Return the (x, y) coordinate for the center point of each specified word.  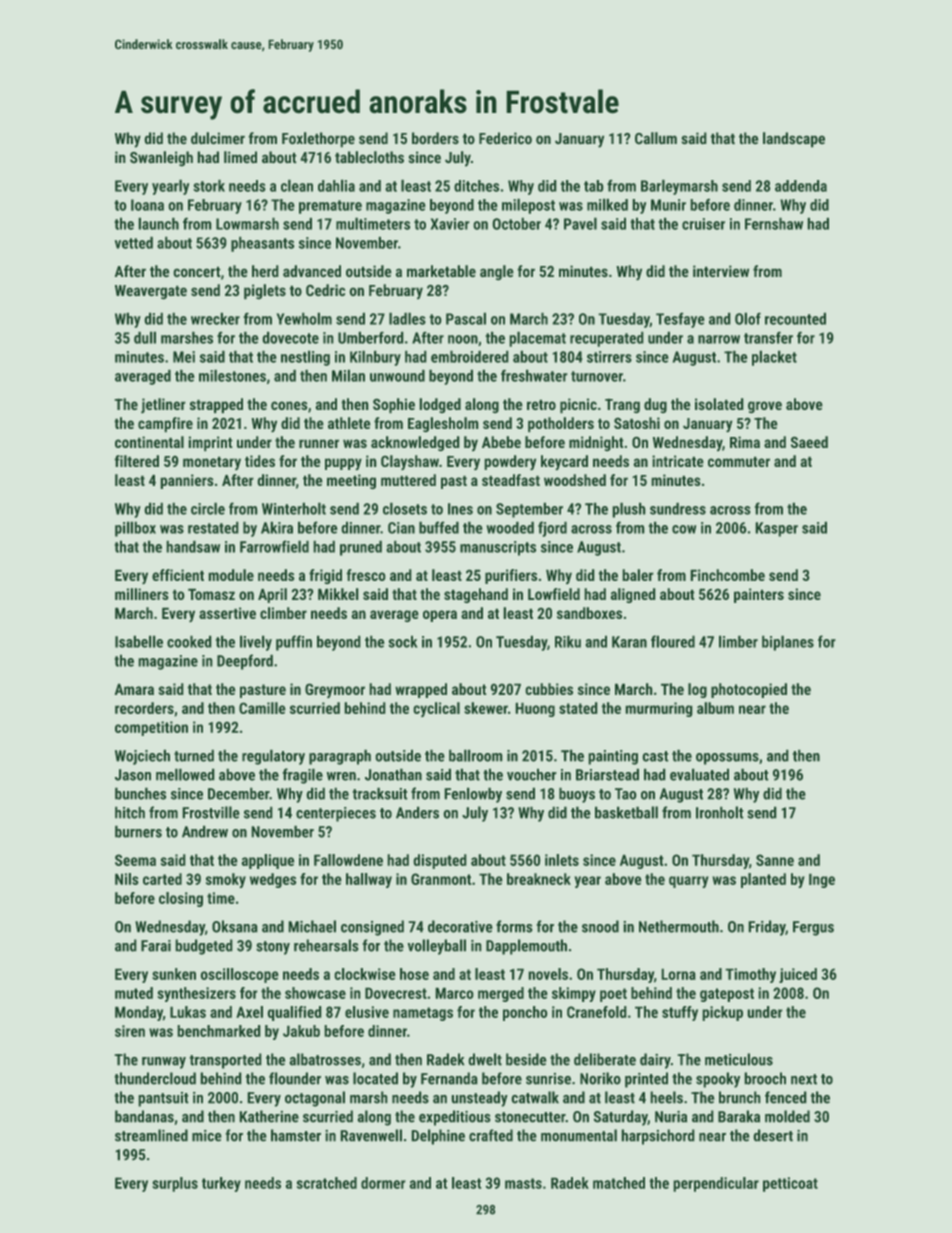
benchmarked (219, 1031)
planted (763, 880)
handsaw (193, 547)
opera (440, 616)
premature (330, 207)
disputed (440, 861)
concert (197, 272)
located (375, 1078)
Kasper (777, 529)
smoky (226, 880)
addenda (801, 186)
